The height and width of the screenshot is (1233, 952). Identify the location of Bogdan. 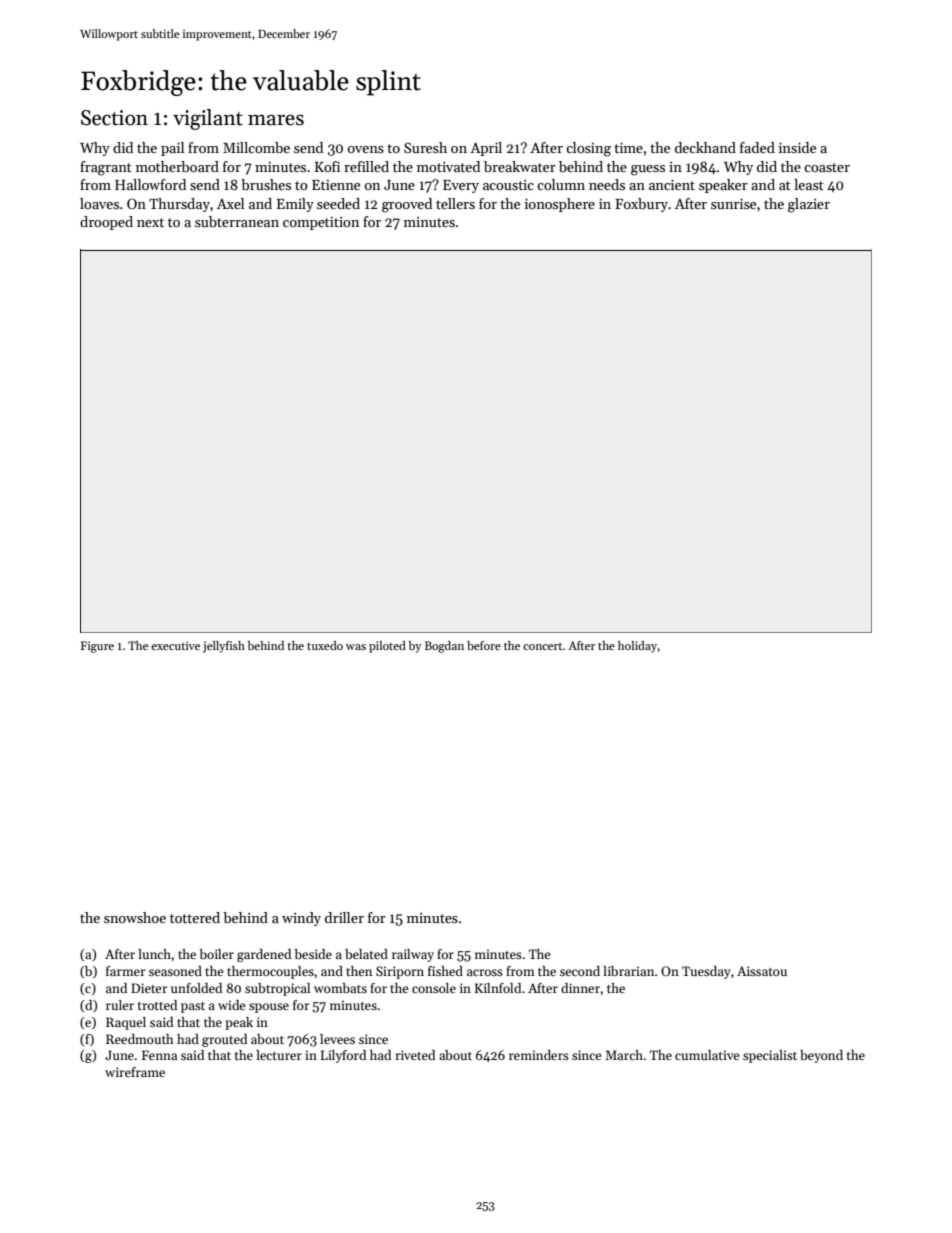
(444, 647).
